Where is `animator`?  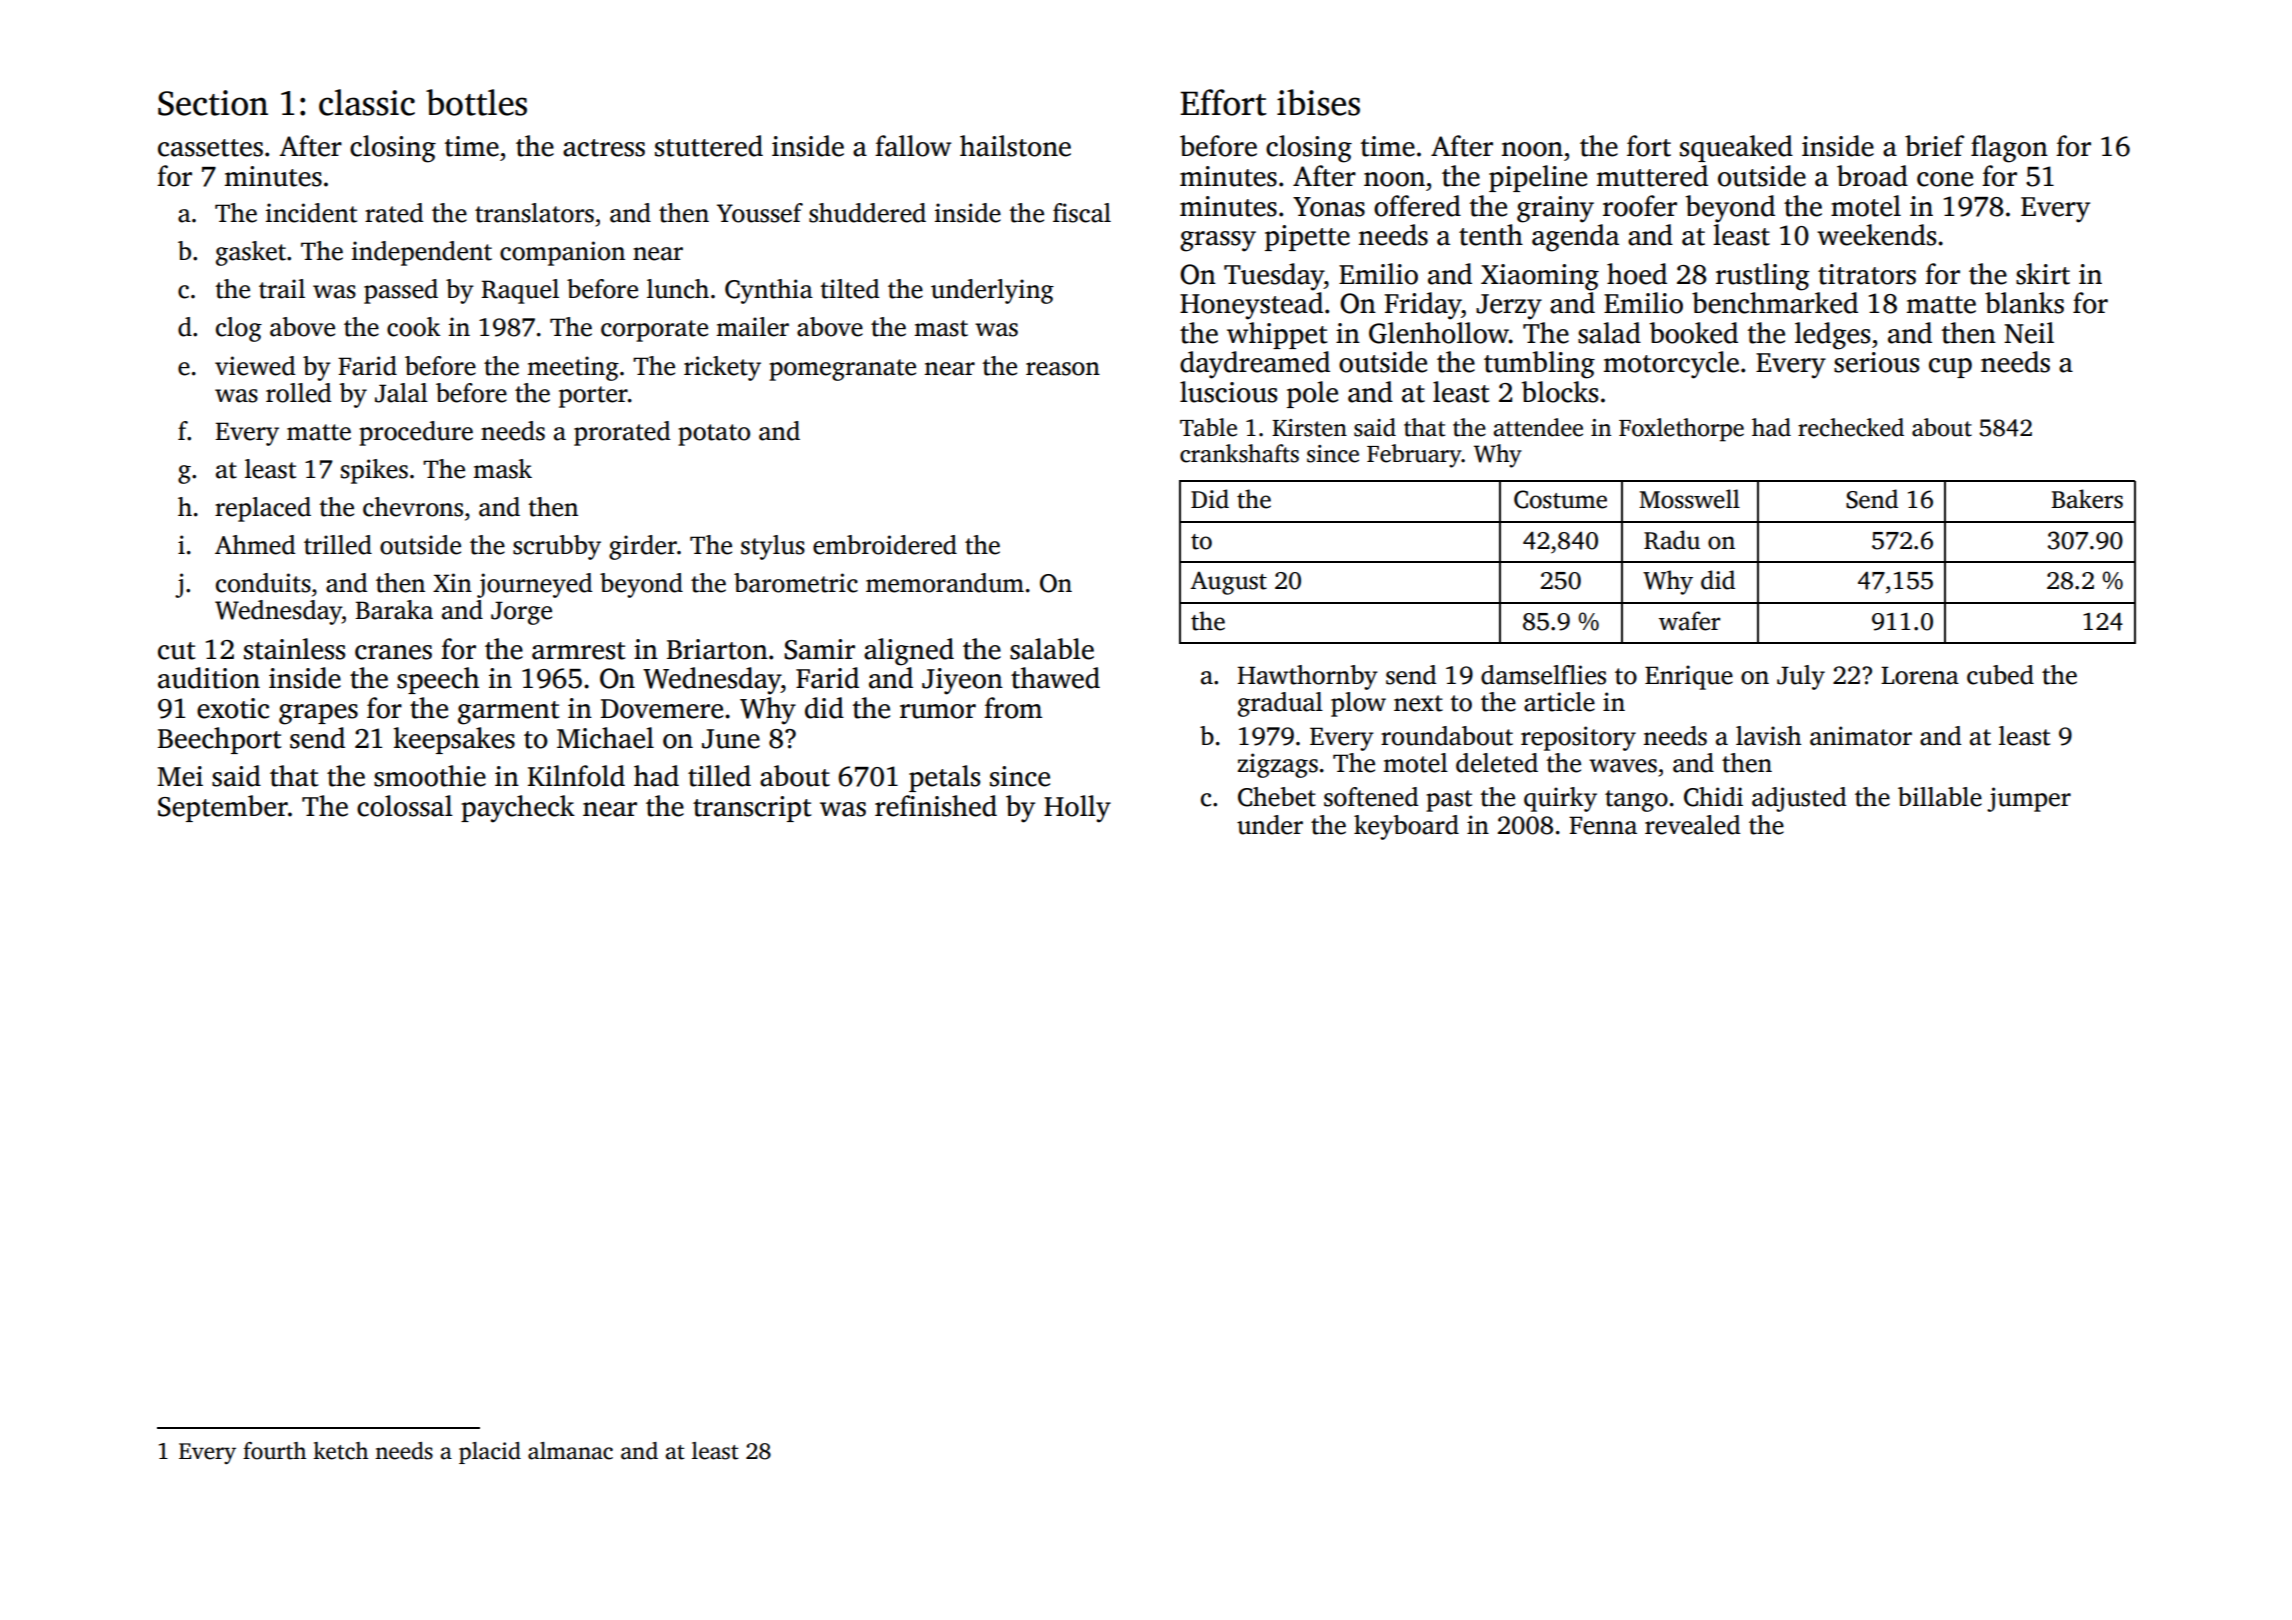 animator is located at coordinates (1861, 736).
